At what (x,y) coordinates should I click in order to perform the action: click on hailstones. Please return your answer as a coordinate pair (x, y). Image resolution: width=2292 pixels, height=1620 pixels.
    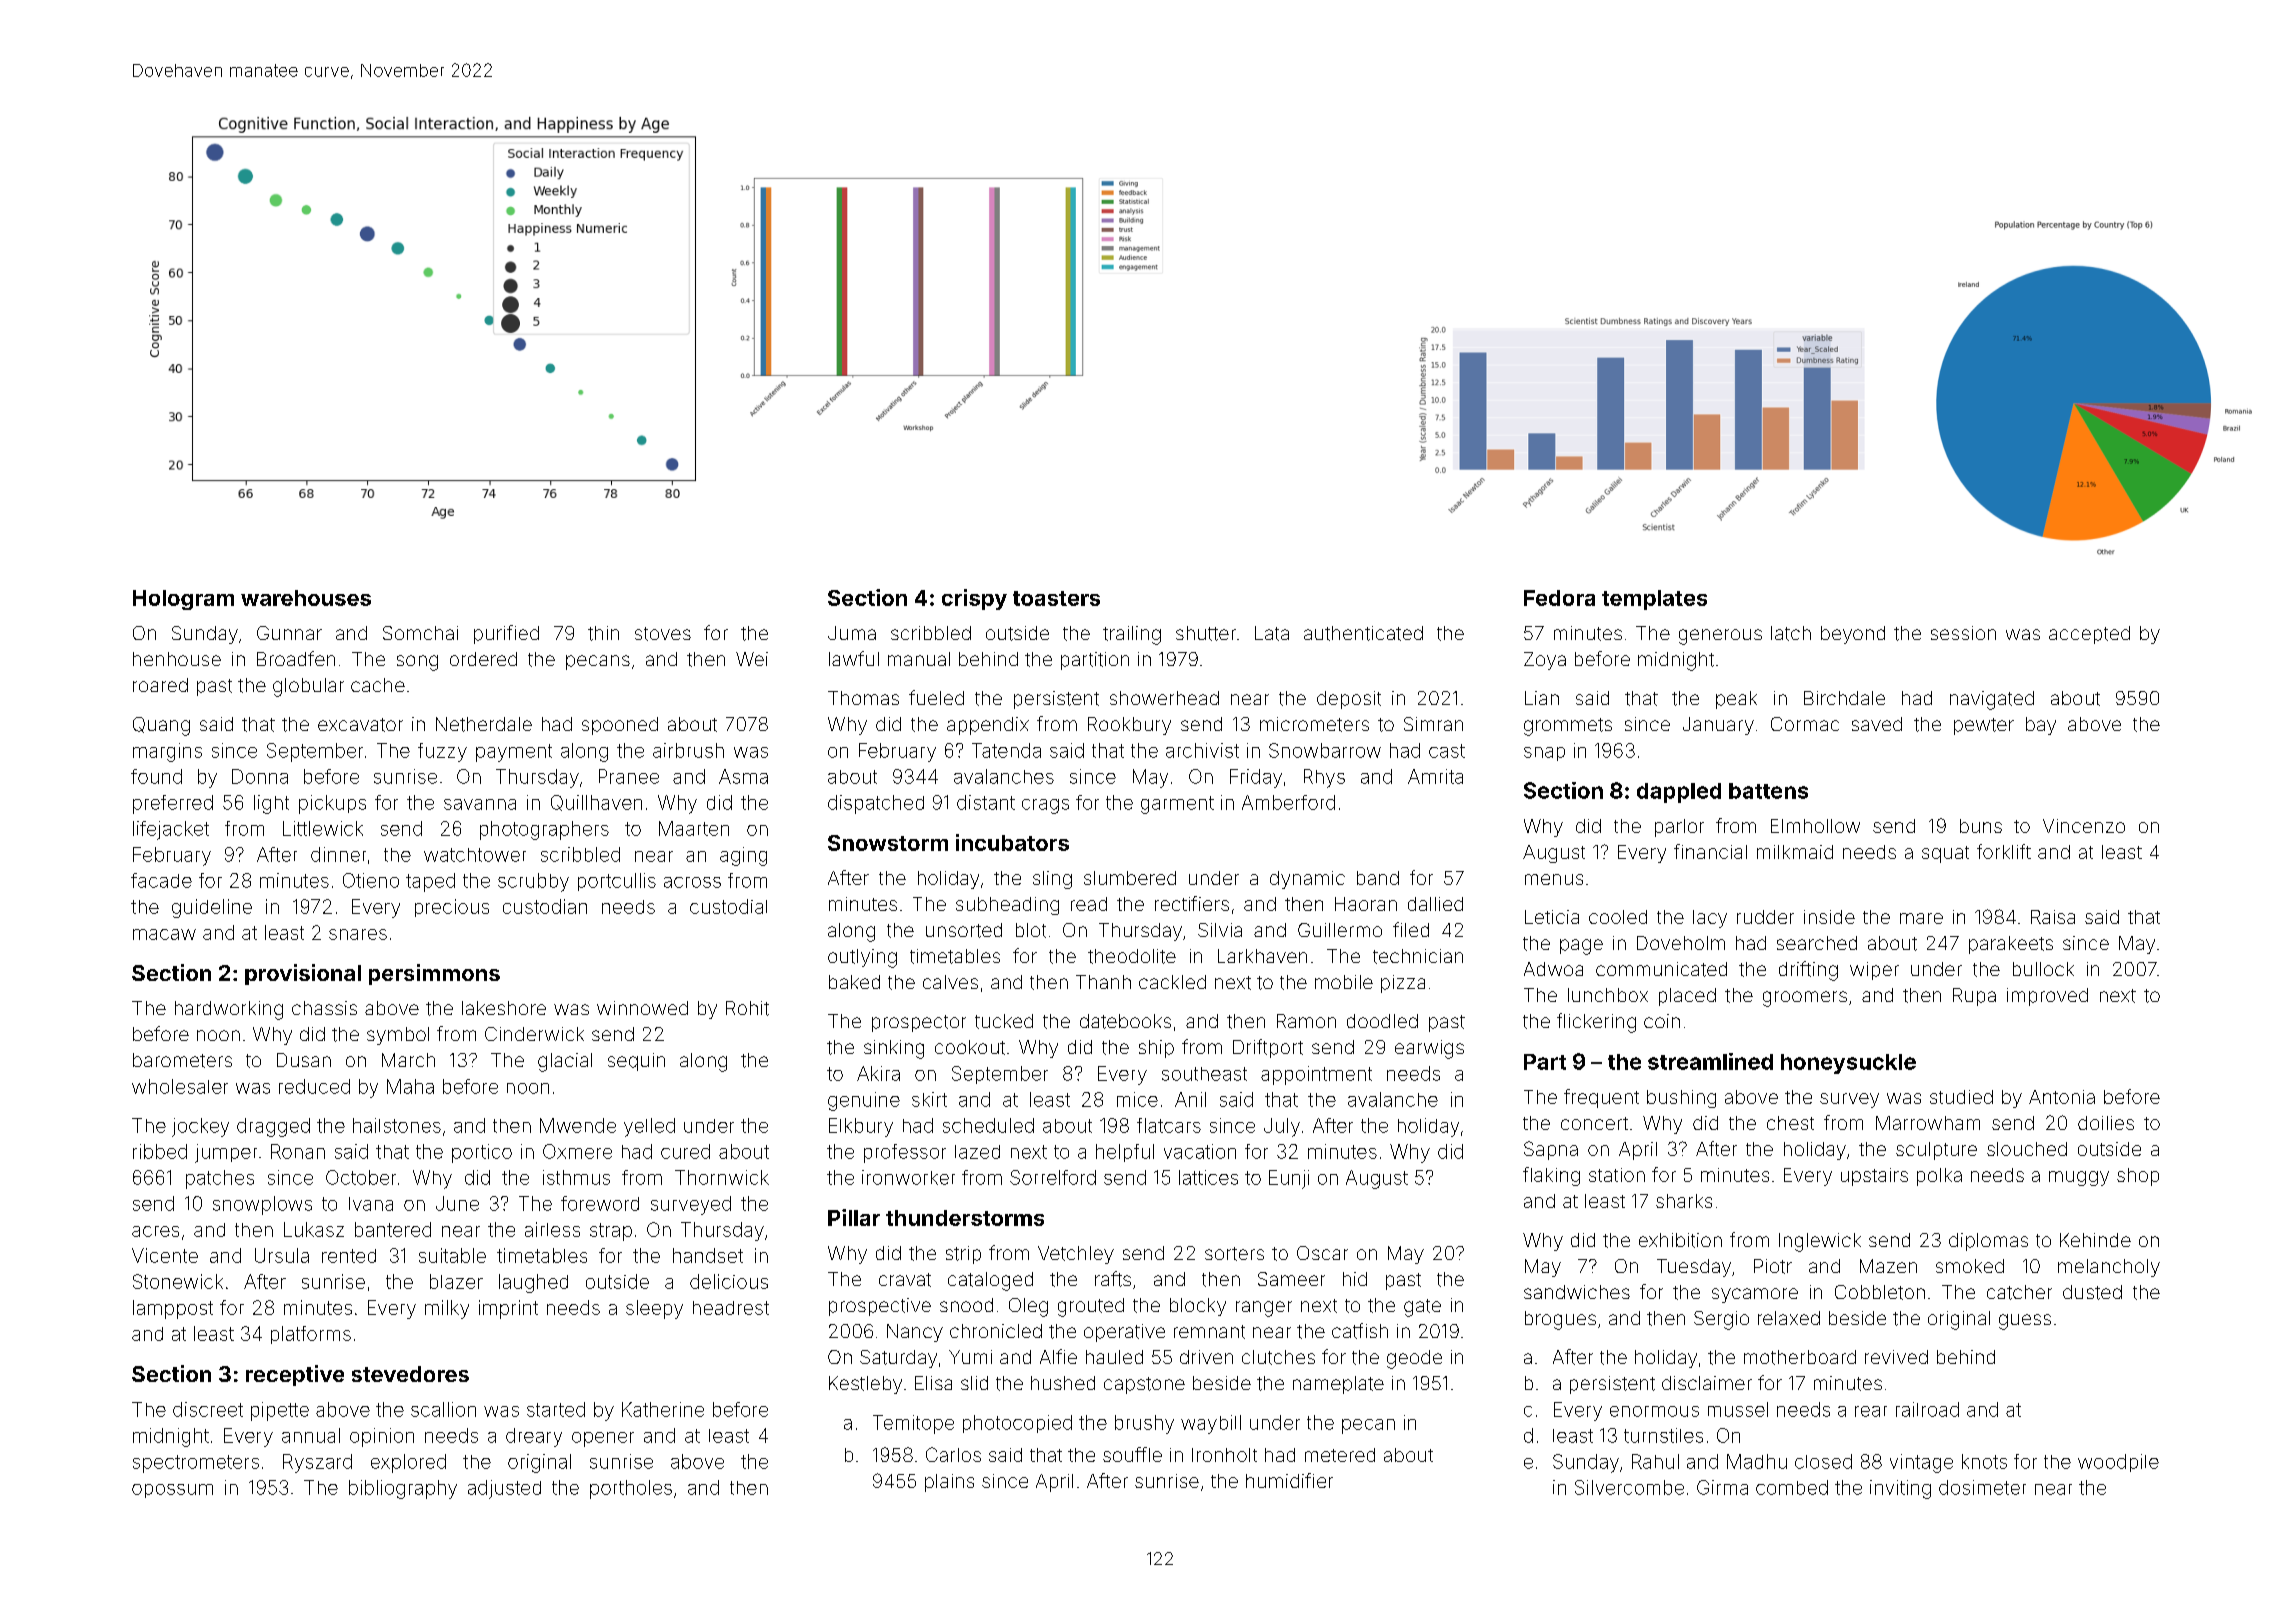
    Looking at the image, I should click on (397, 1125).
